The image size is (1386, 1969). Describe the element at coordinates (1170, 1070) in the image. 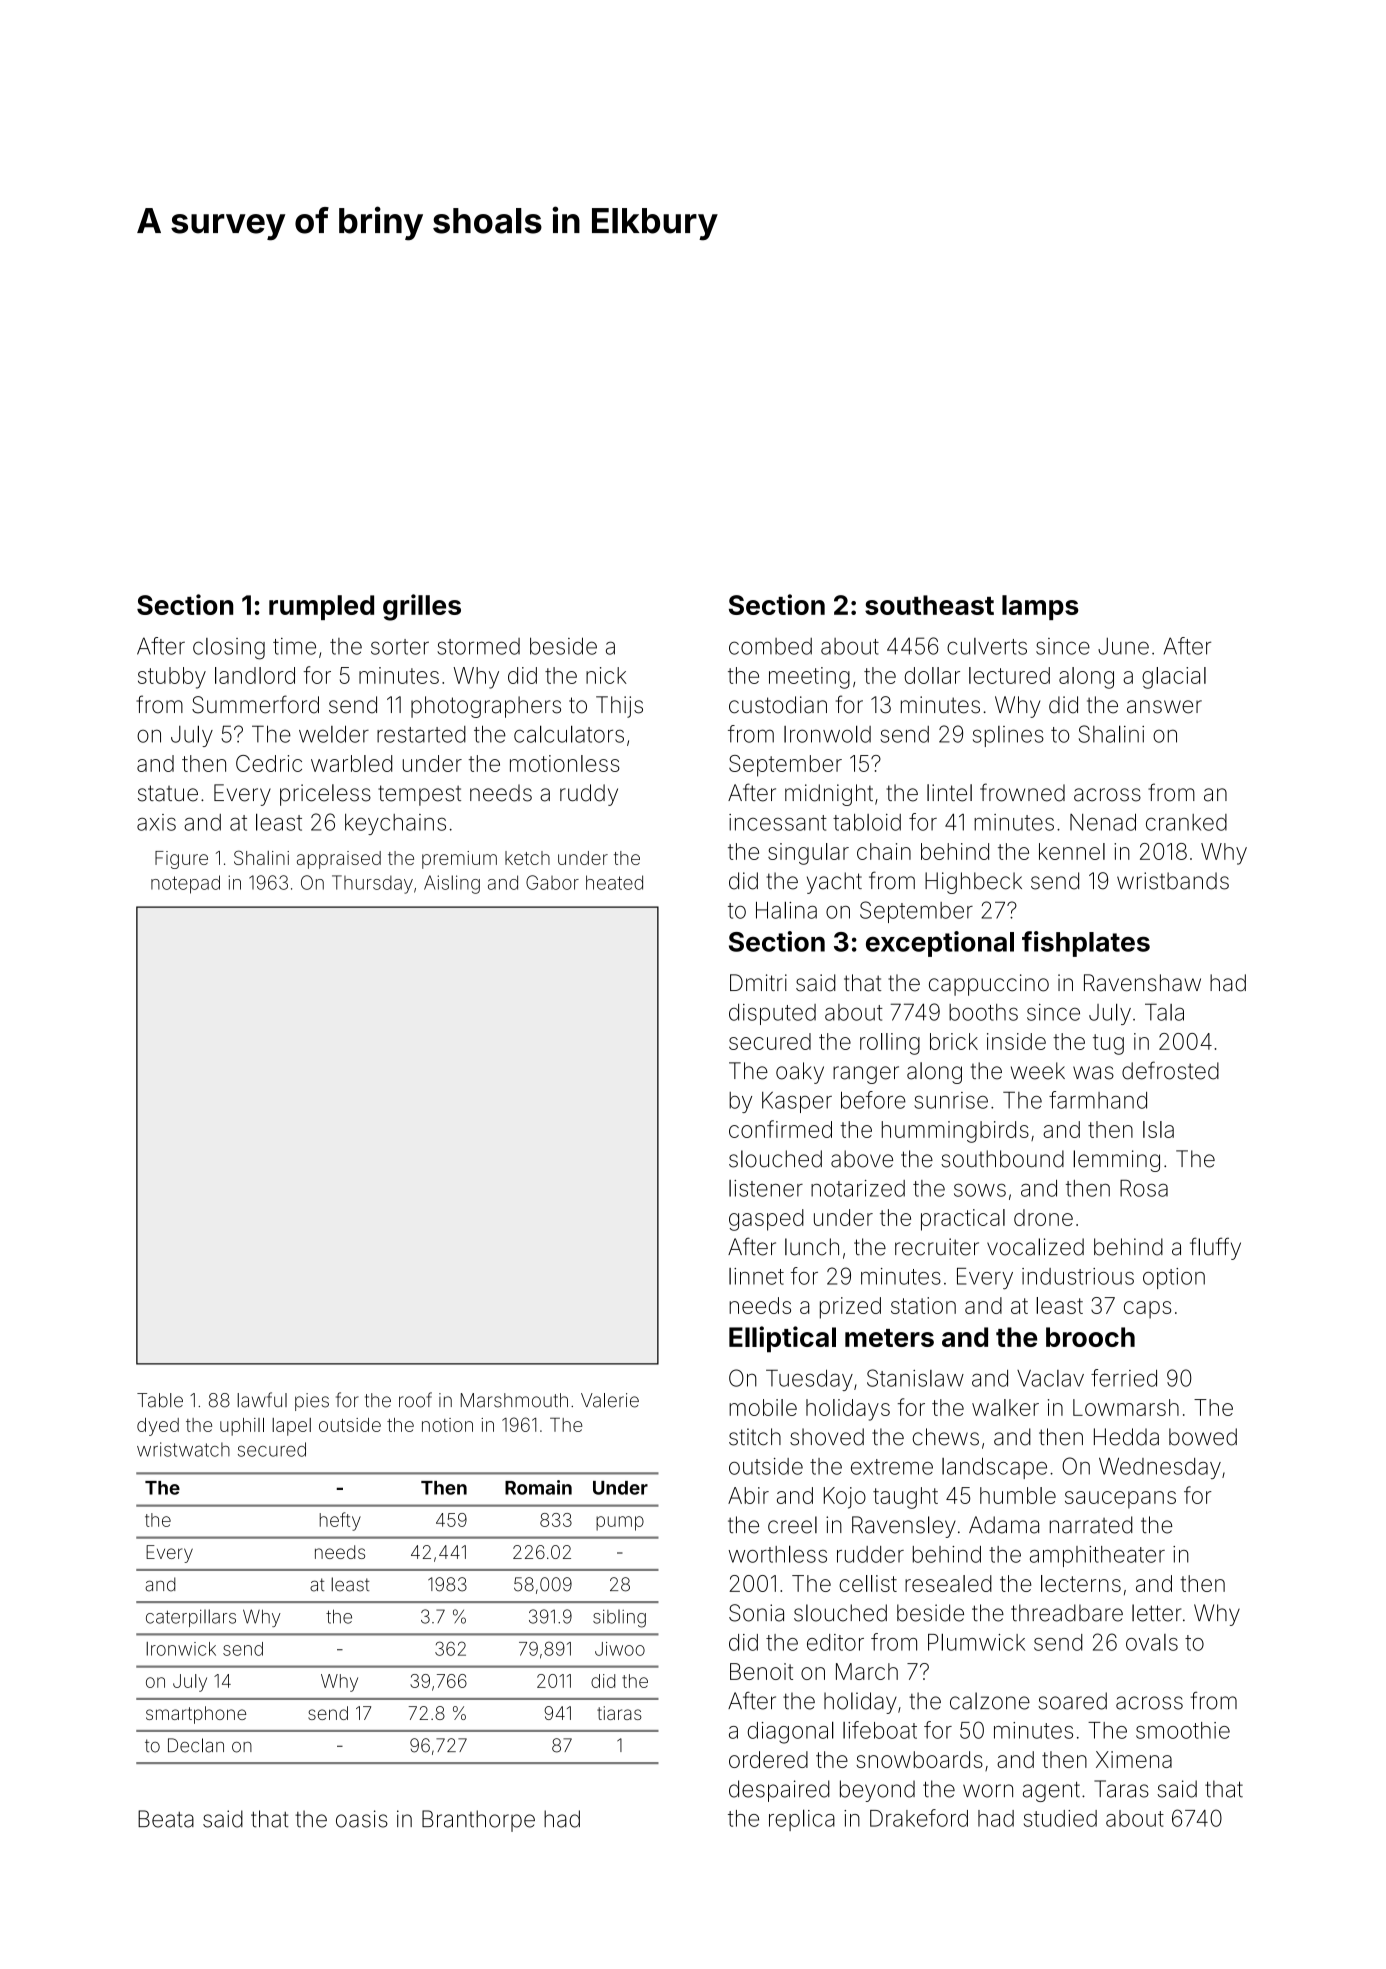

I see `defrosted` at that location.
